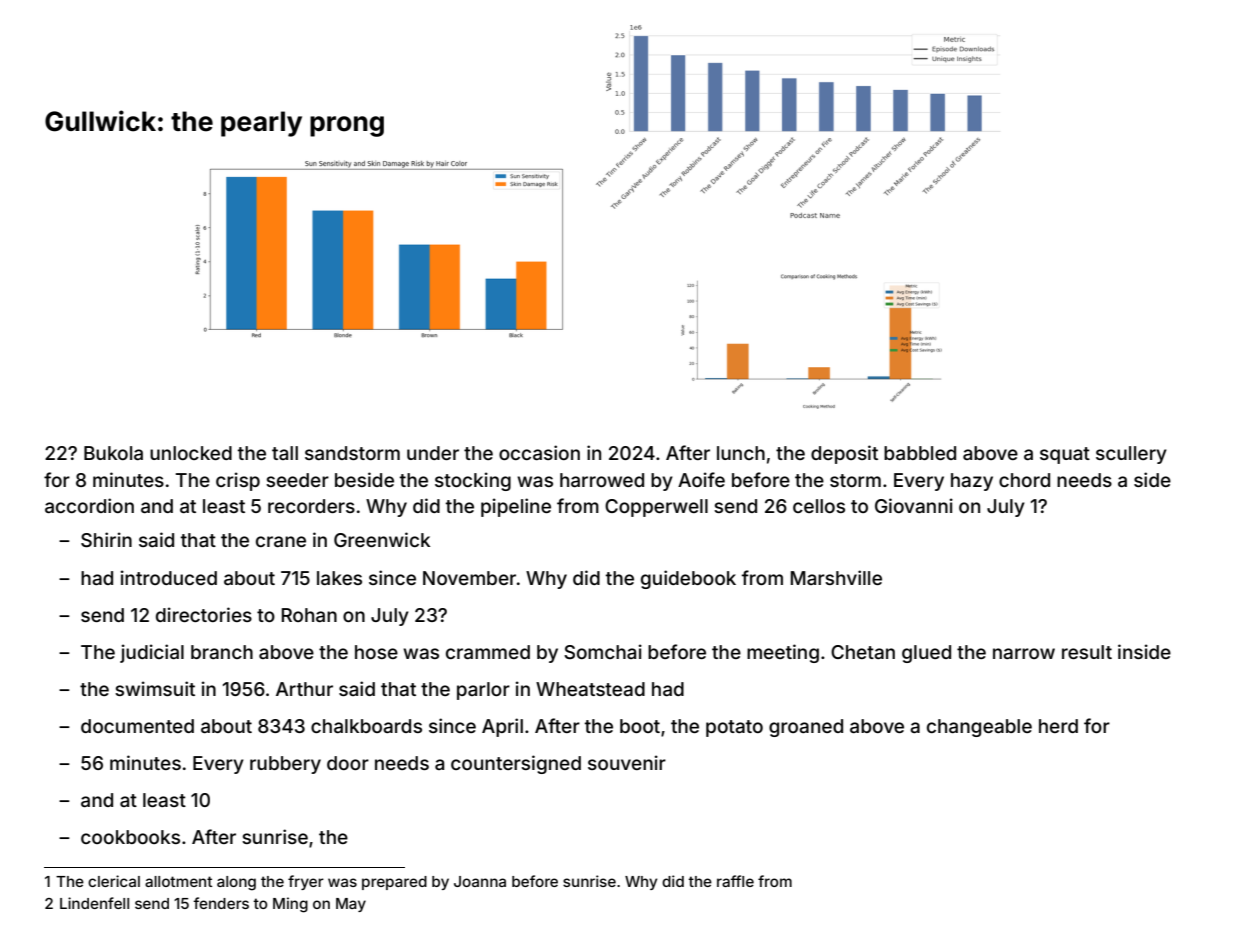 This page has height=952, width=1233. Describe the element at coordinates (285, 453) in the page. I see `tall` at that location.
